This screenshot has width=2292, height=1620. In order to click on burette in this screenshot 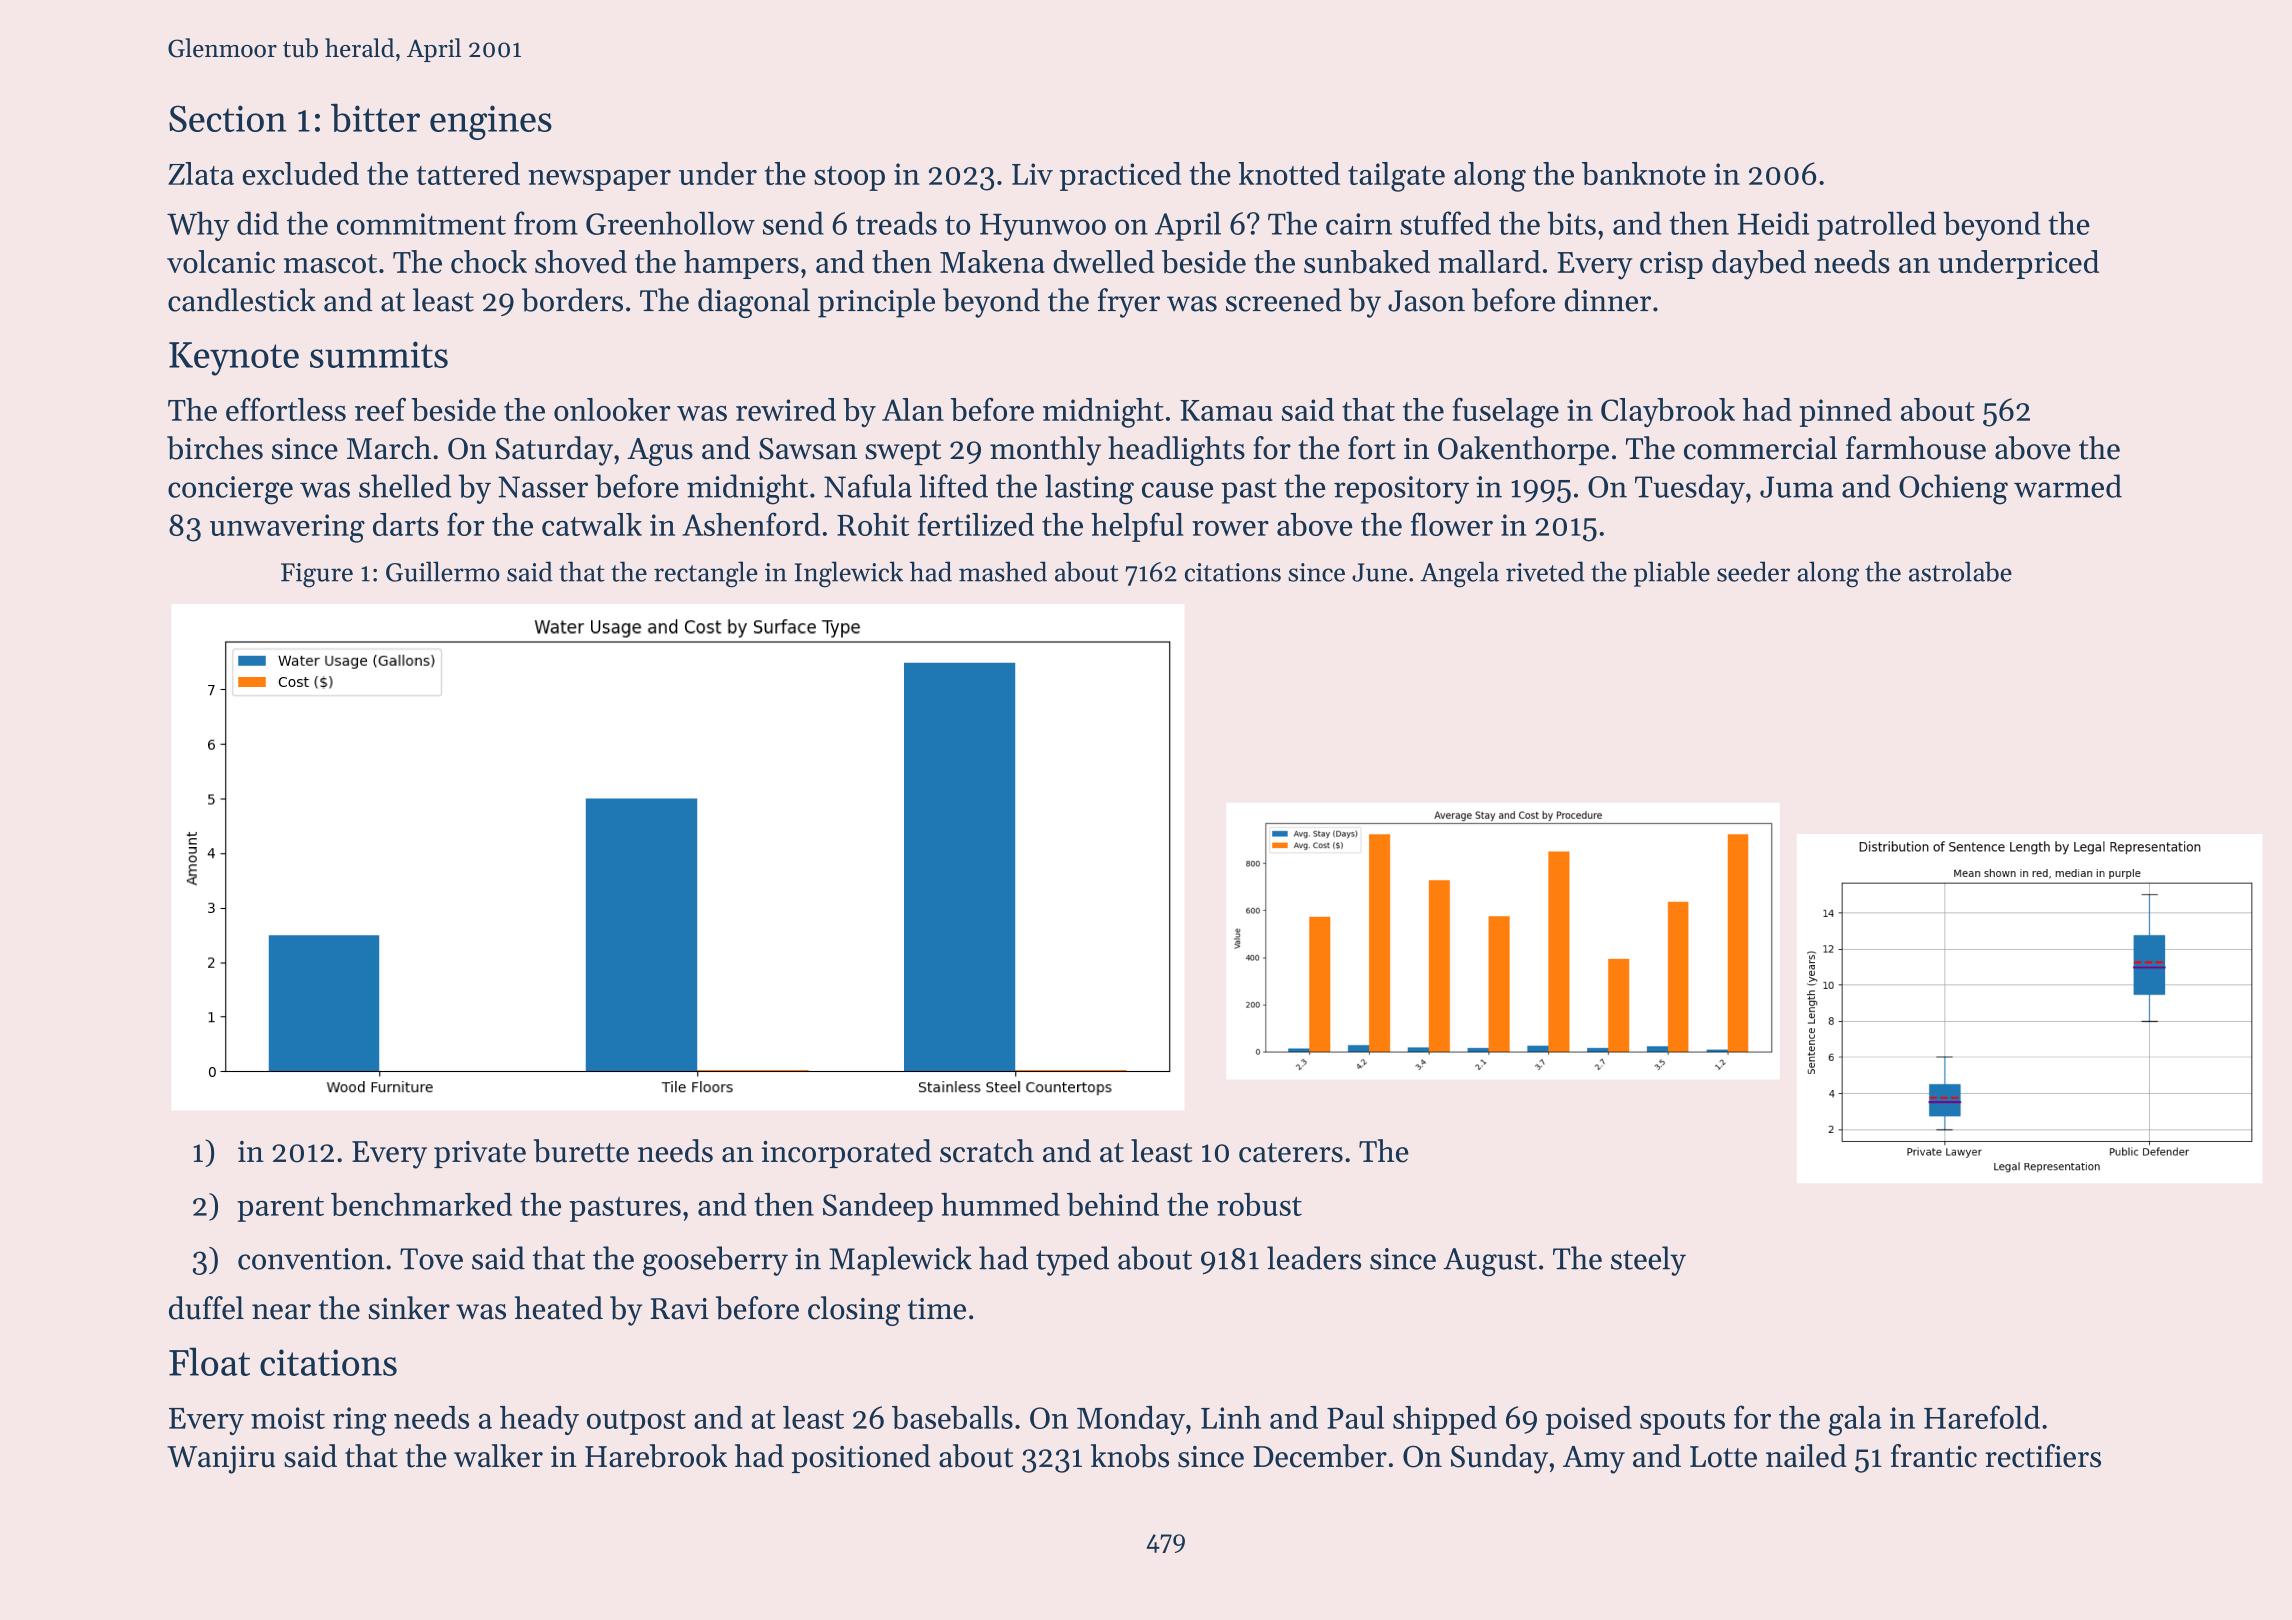, I will do `click(581, 1151)`.
